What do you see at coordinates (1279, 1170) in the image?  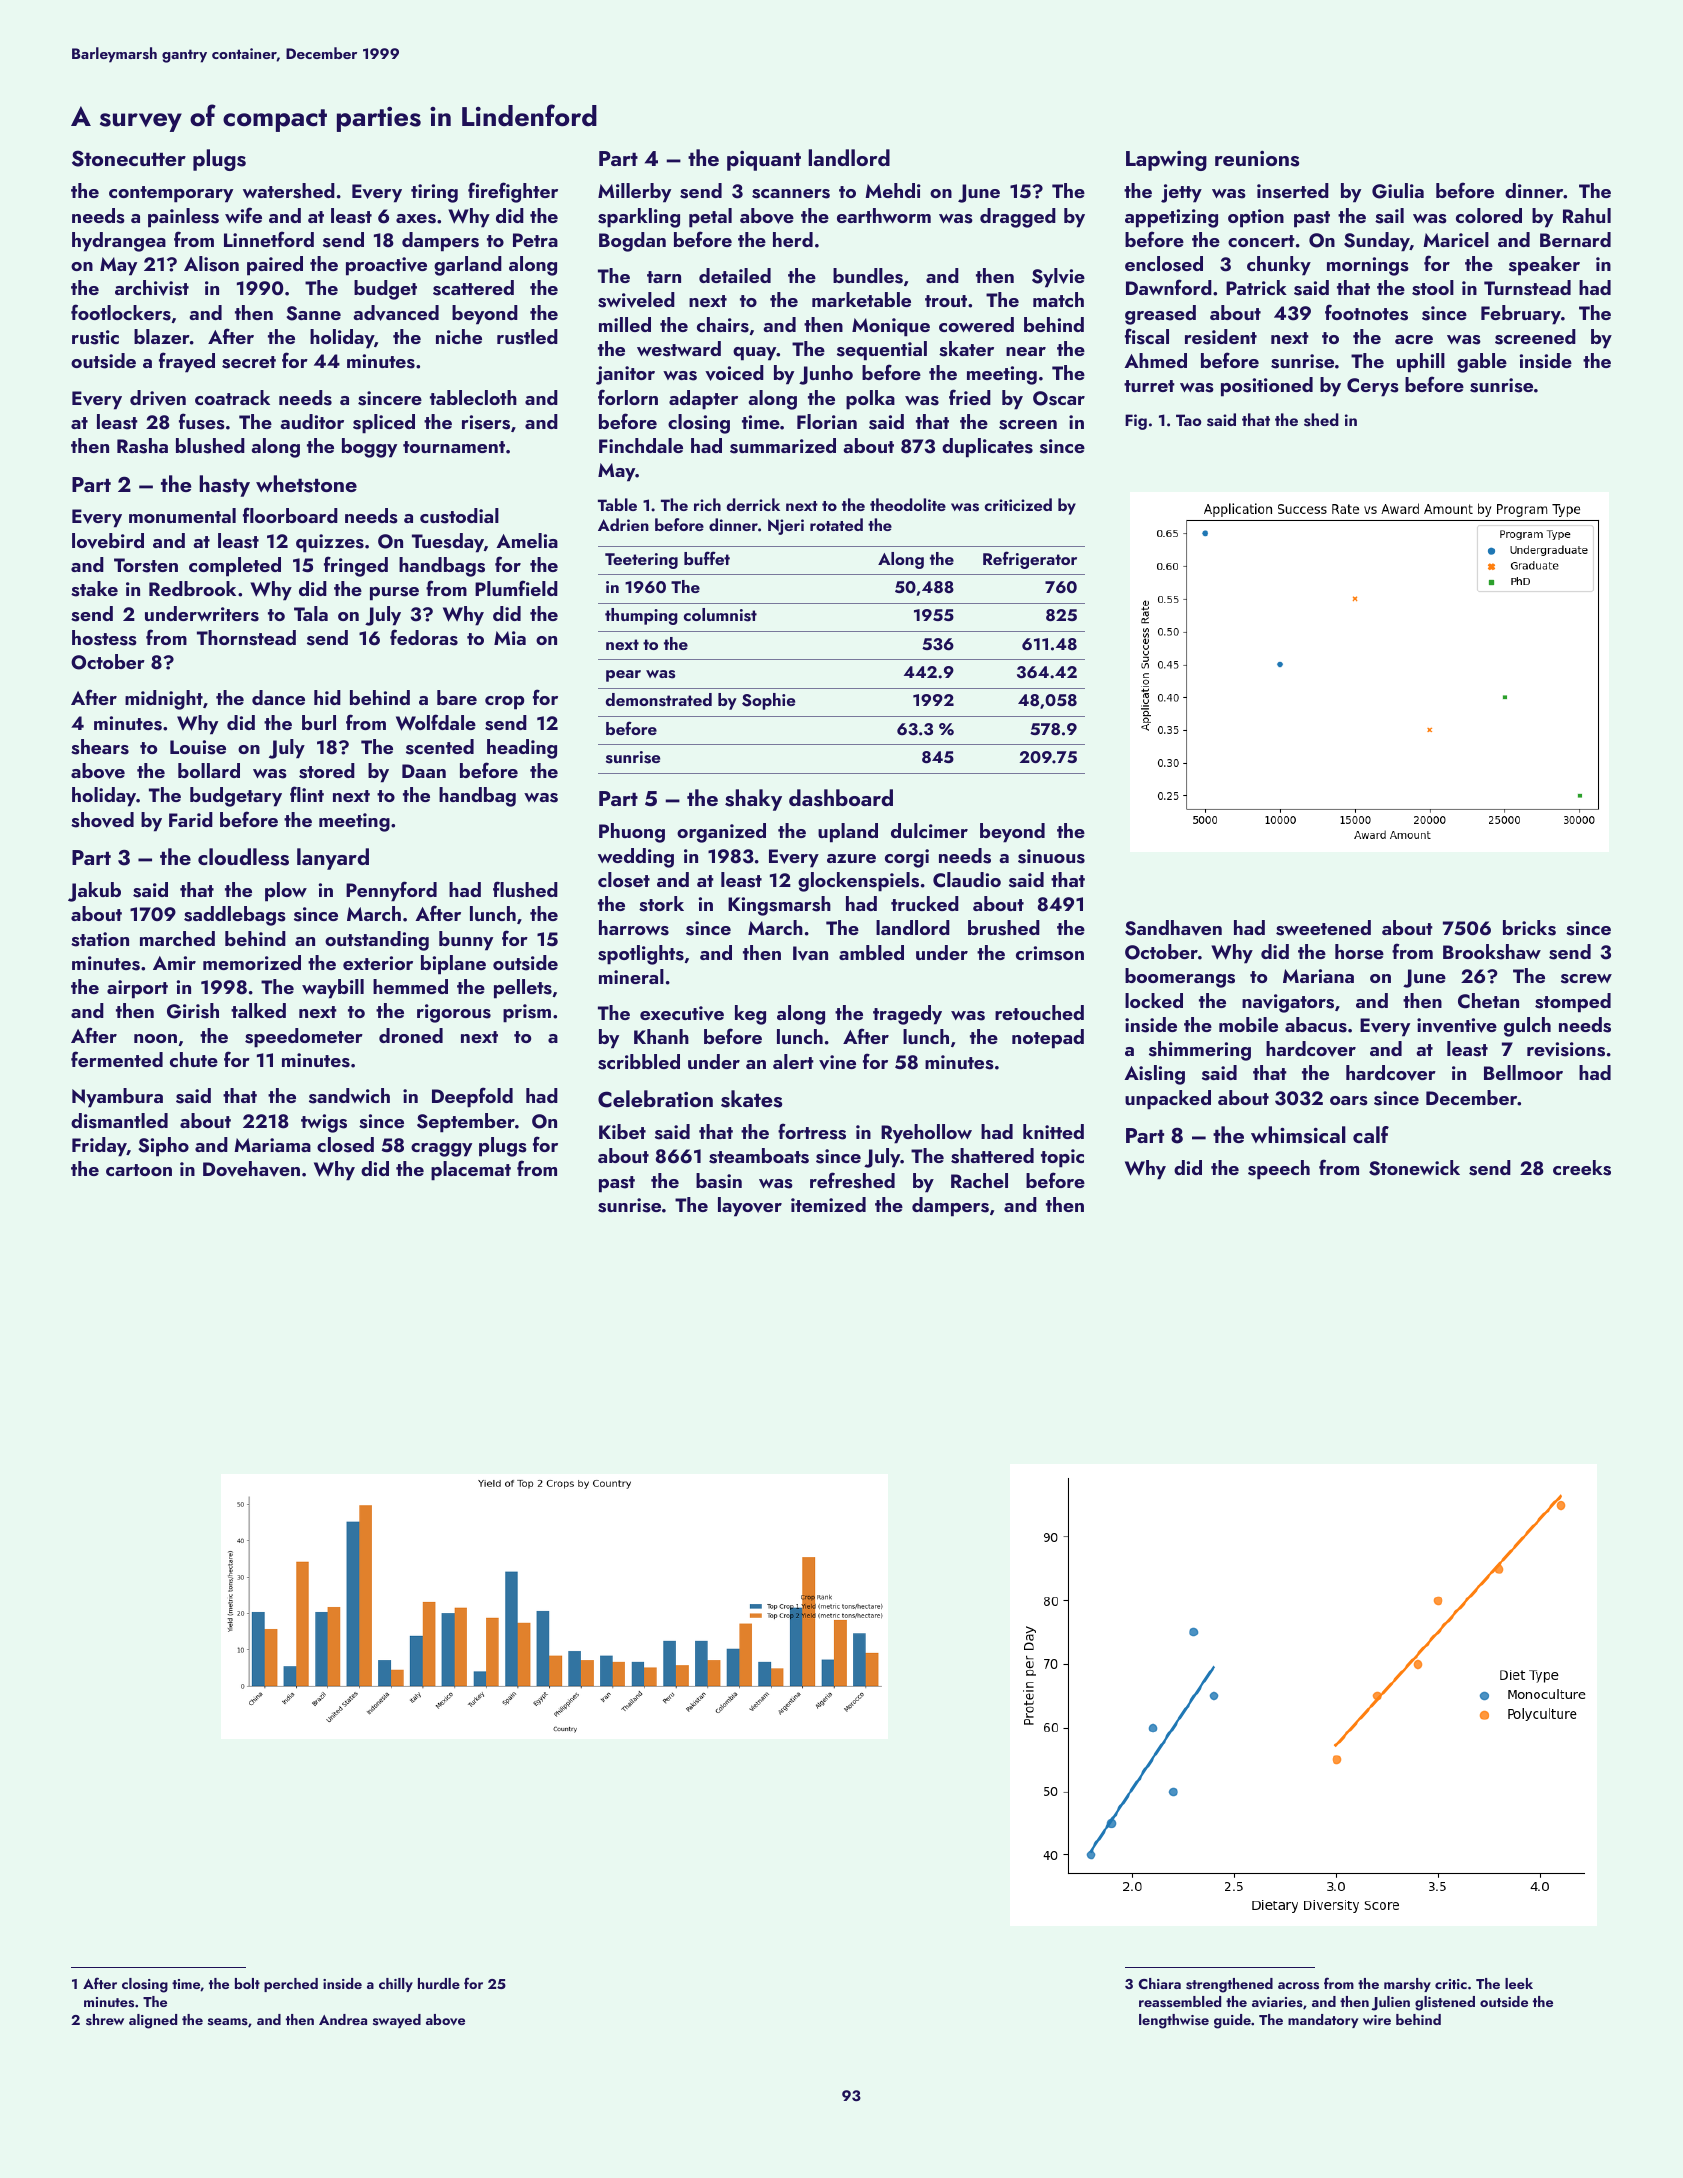 I see `speech` at bounding box center [1279, 1170].
